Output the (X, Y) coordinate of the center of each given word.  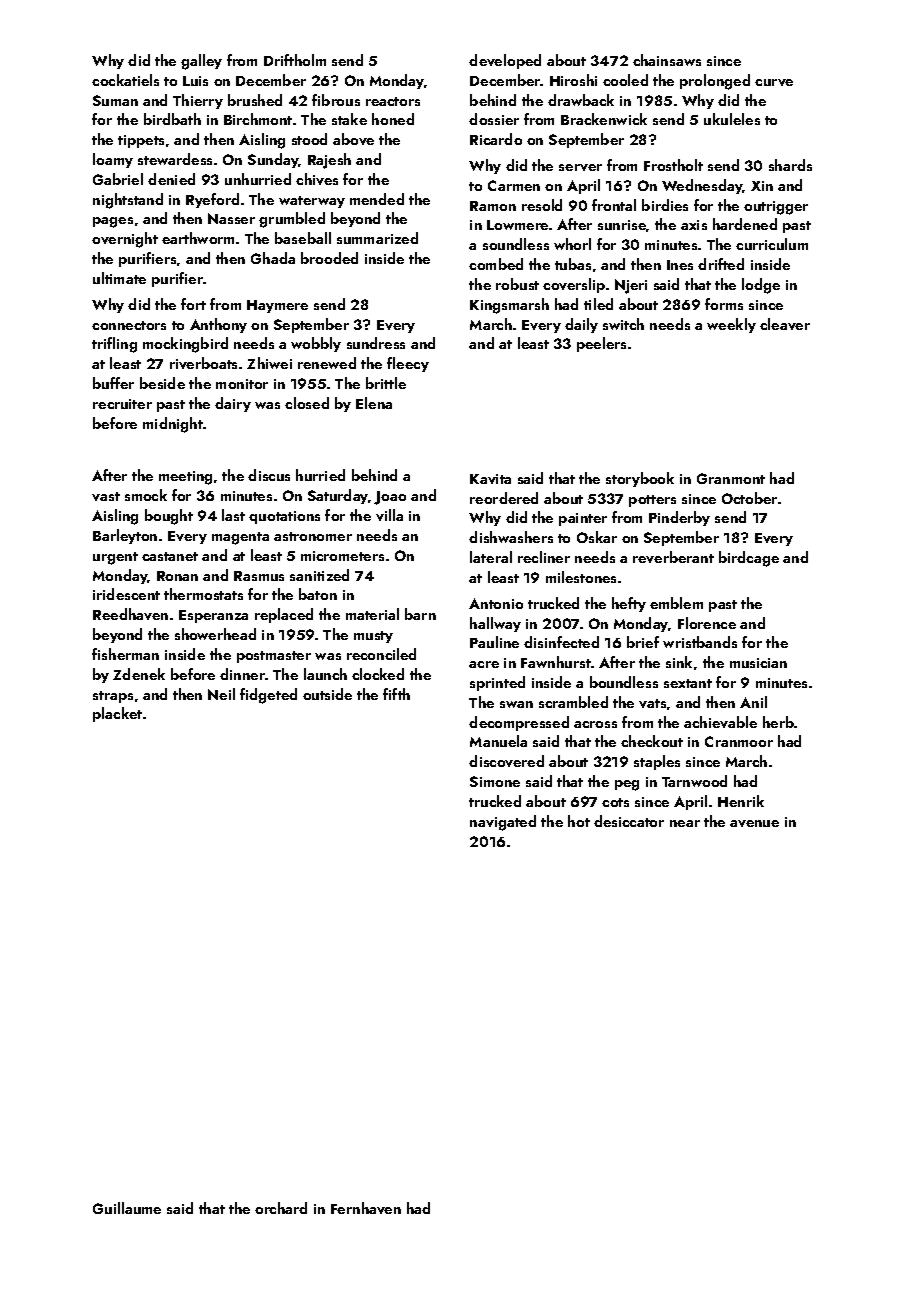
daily (581, 325)
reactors (393, 101)
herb (778, 722)
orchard (281, 1208)
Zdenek (139, 674)
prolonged (715, 82)
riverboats (203, 363)
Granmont (731, 478)
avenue (754, 823)
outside (327, 694)
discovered (506, 761)
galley (201, 62)
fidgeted (268, 696)
